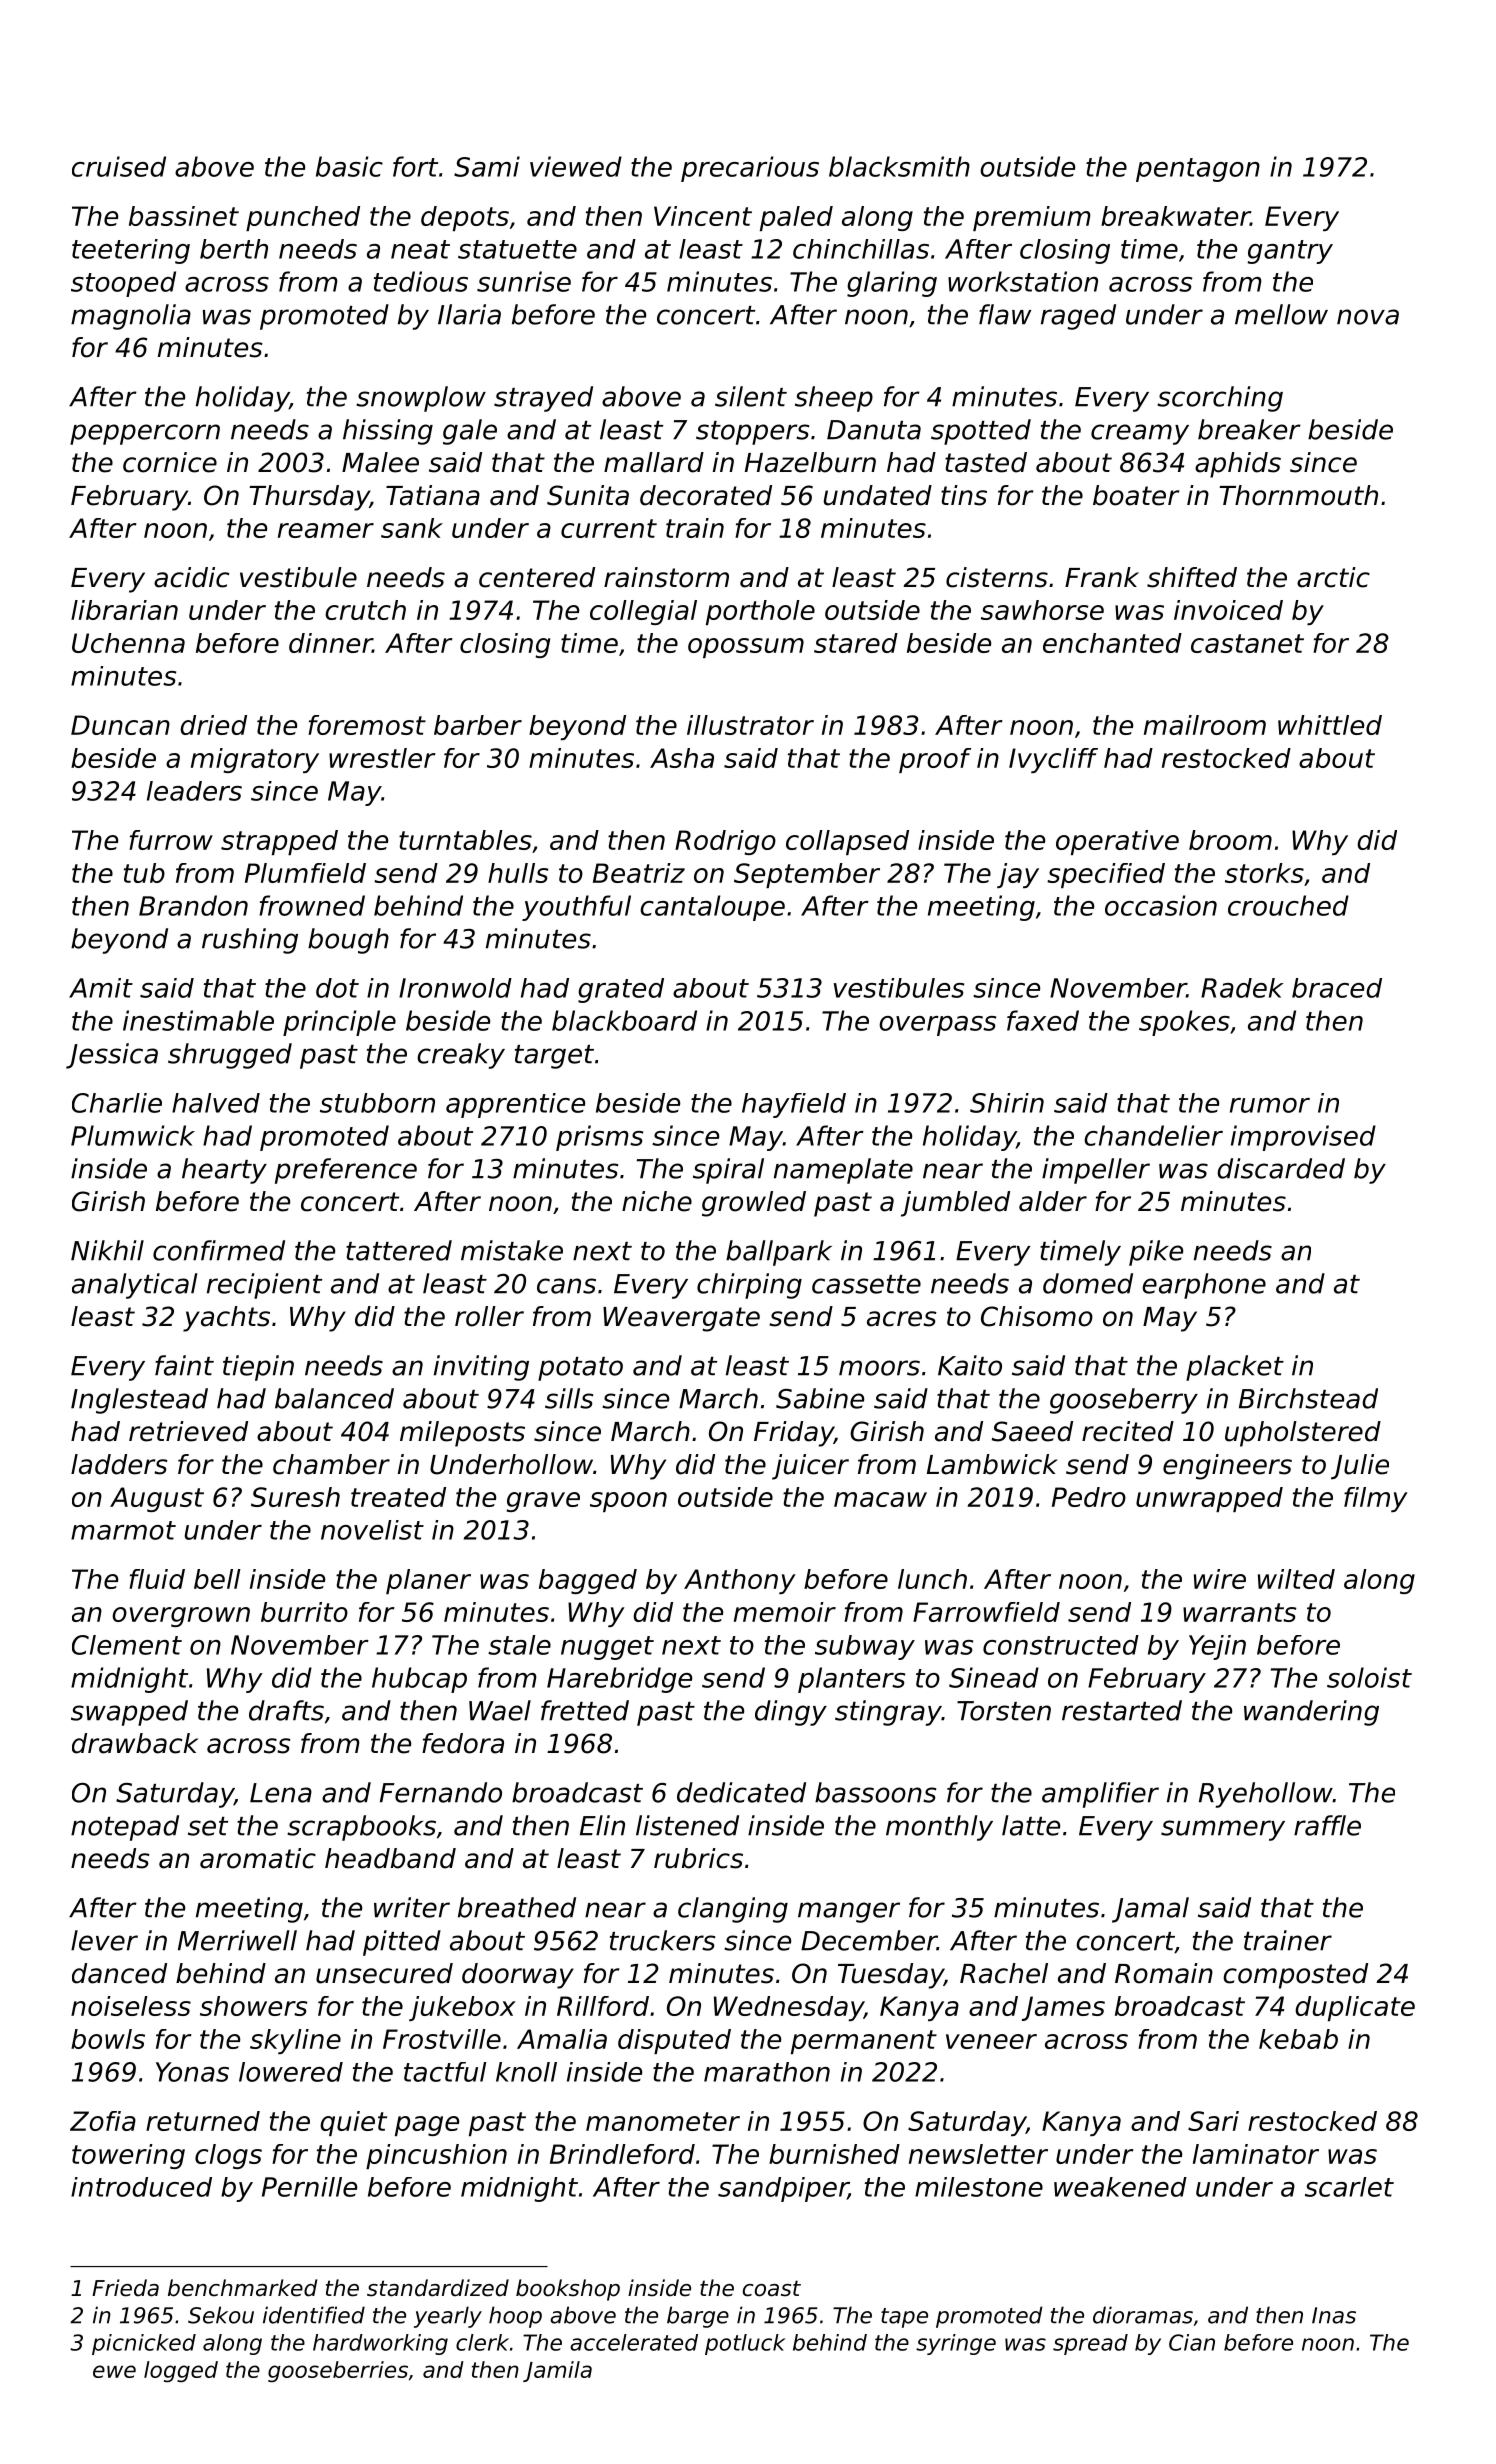 The width and height of the page is (1496, 2464). I want to click on Thornmouth, so click(1298, 495).
